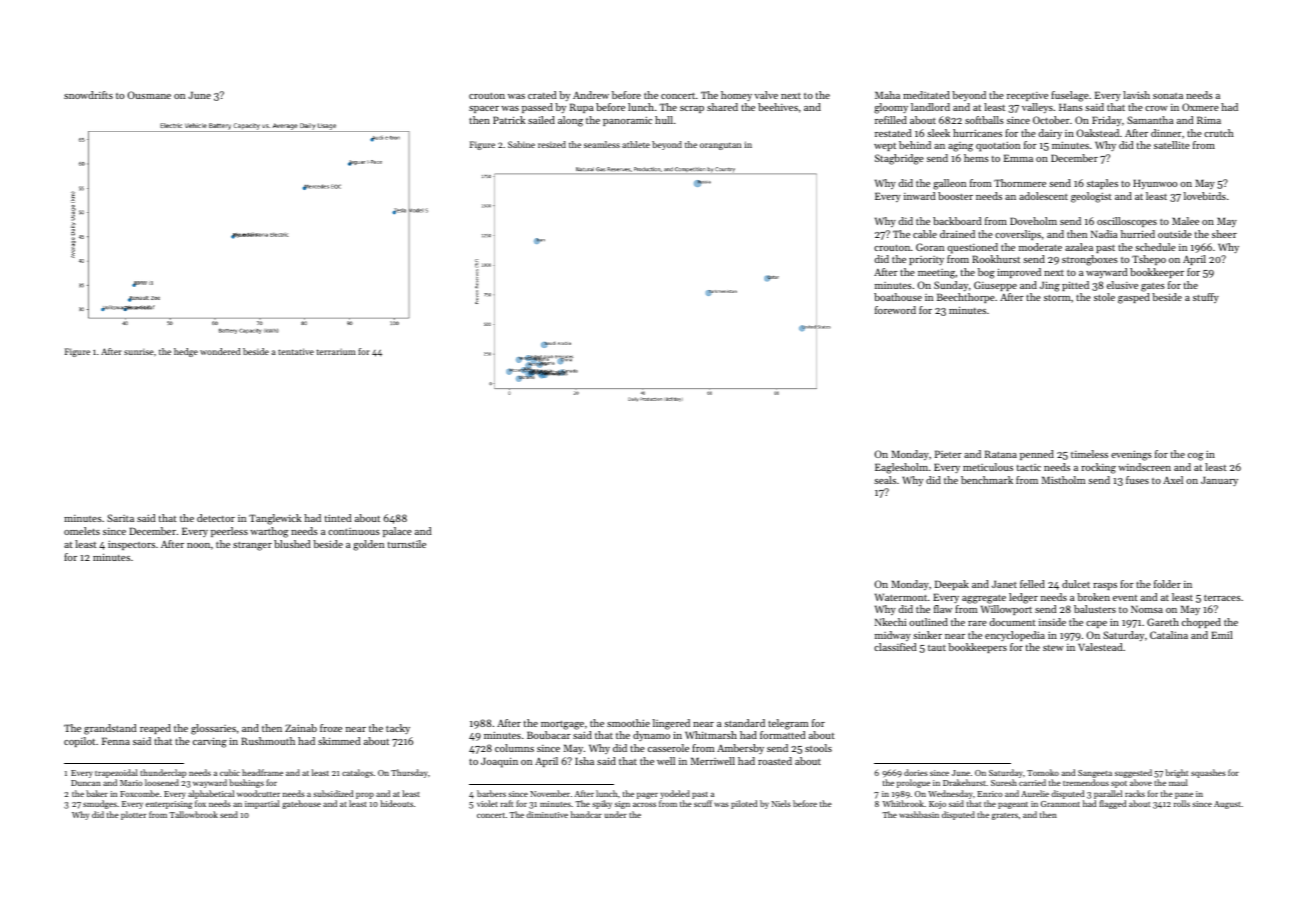 Image resolution: width=1308 pixels, height=924 pixels. I want to click on Sarita, so click(120, 518).
